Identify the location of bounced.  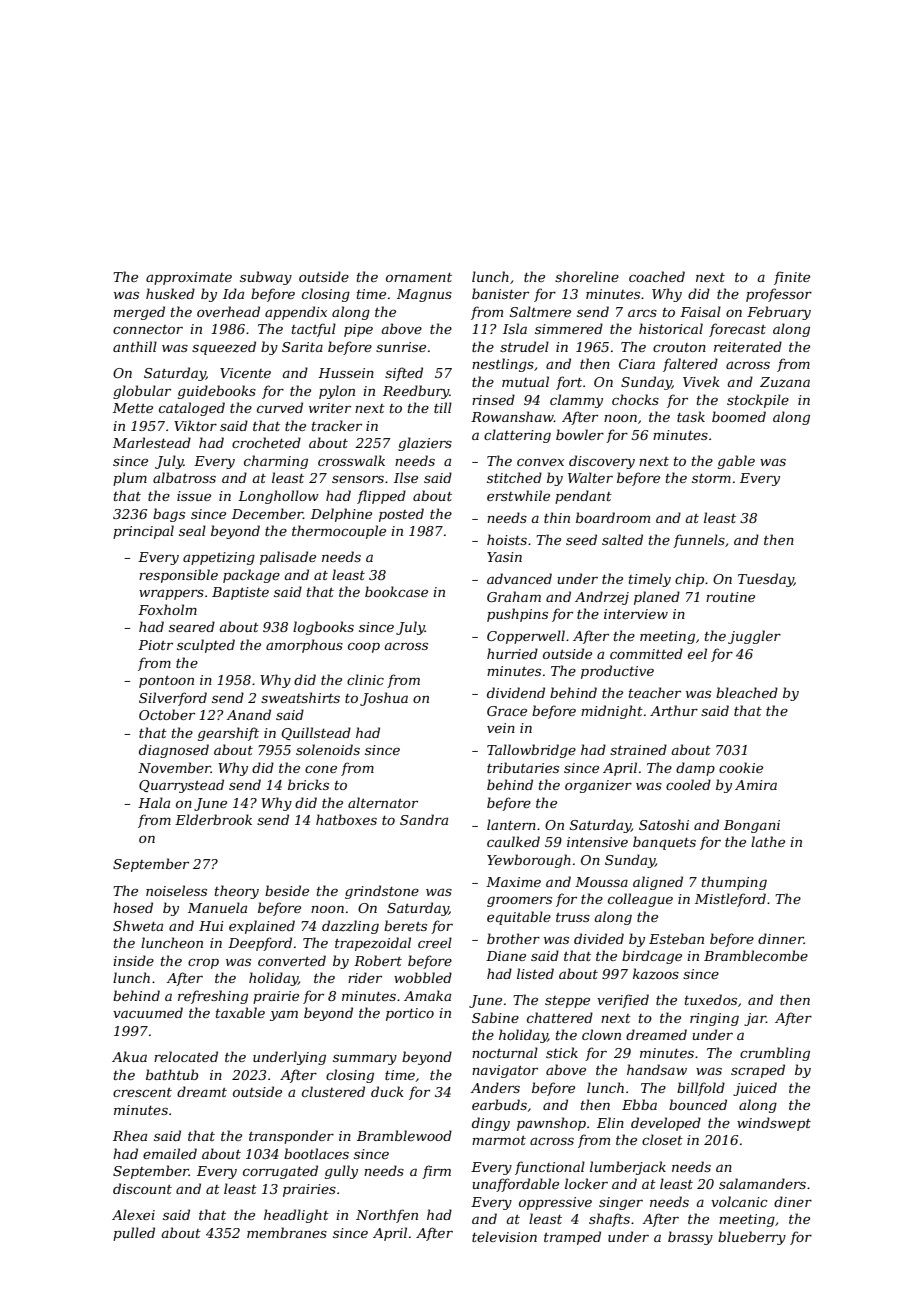
(698, 1104).
